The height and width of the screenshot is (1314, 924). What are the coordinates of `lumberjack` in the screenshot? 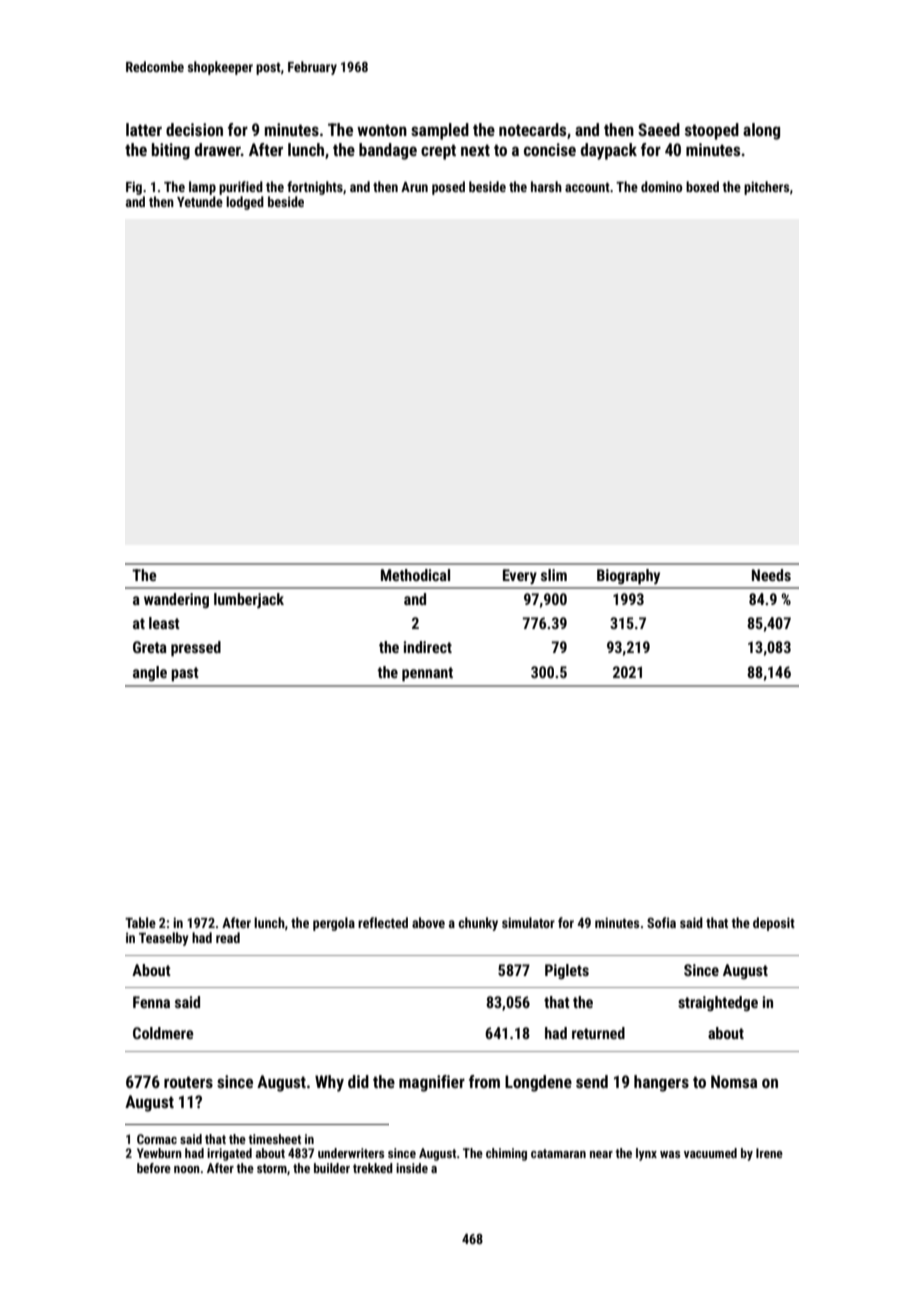 It's located at (249, 600).
